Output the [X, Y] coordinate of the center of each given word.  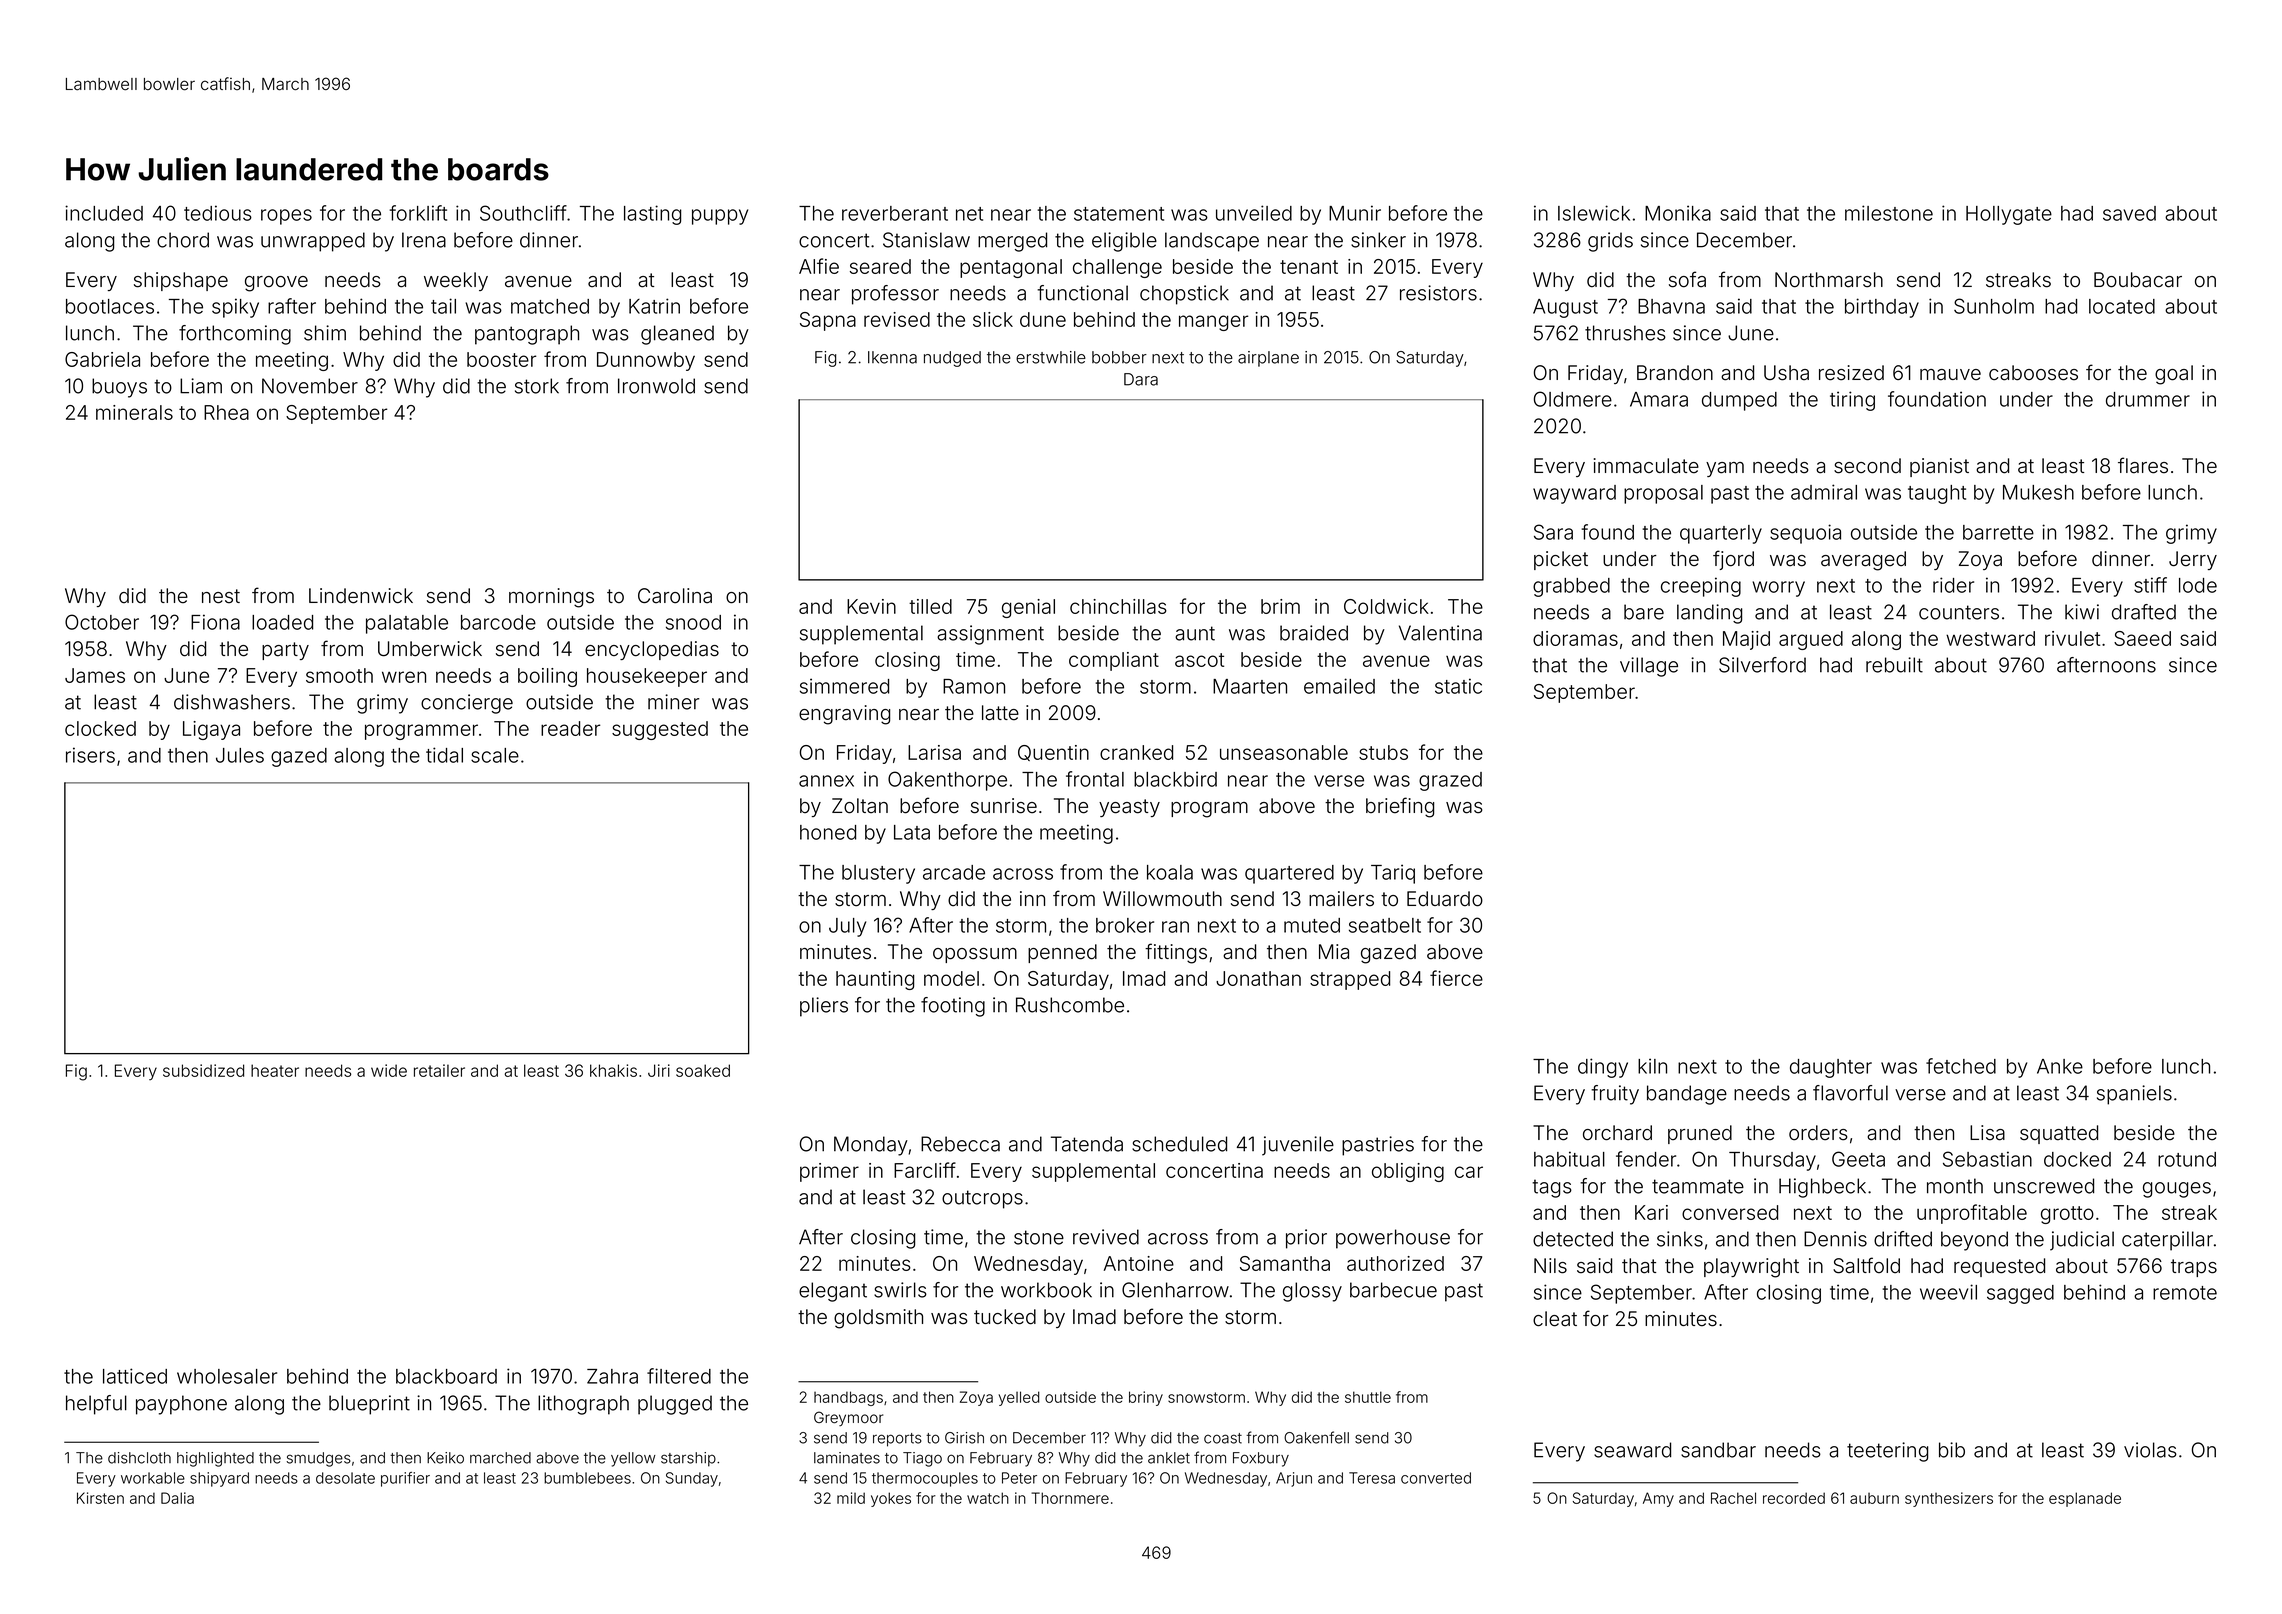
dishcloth [139, 1458]
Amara [1659, 399]
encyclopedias [652, 650]
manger [1213, 323]
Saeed [2142, 638]
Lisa [1987, 1133]
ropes [286, 217]
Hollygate [2009, 215]
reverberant [895, 213]
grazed [1450, 781]
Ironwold [656, 386]
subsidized [203, 1070]
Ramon [974, 686]
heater [275, 1070]
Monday [871, 1146]
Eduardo [1445, 899]
